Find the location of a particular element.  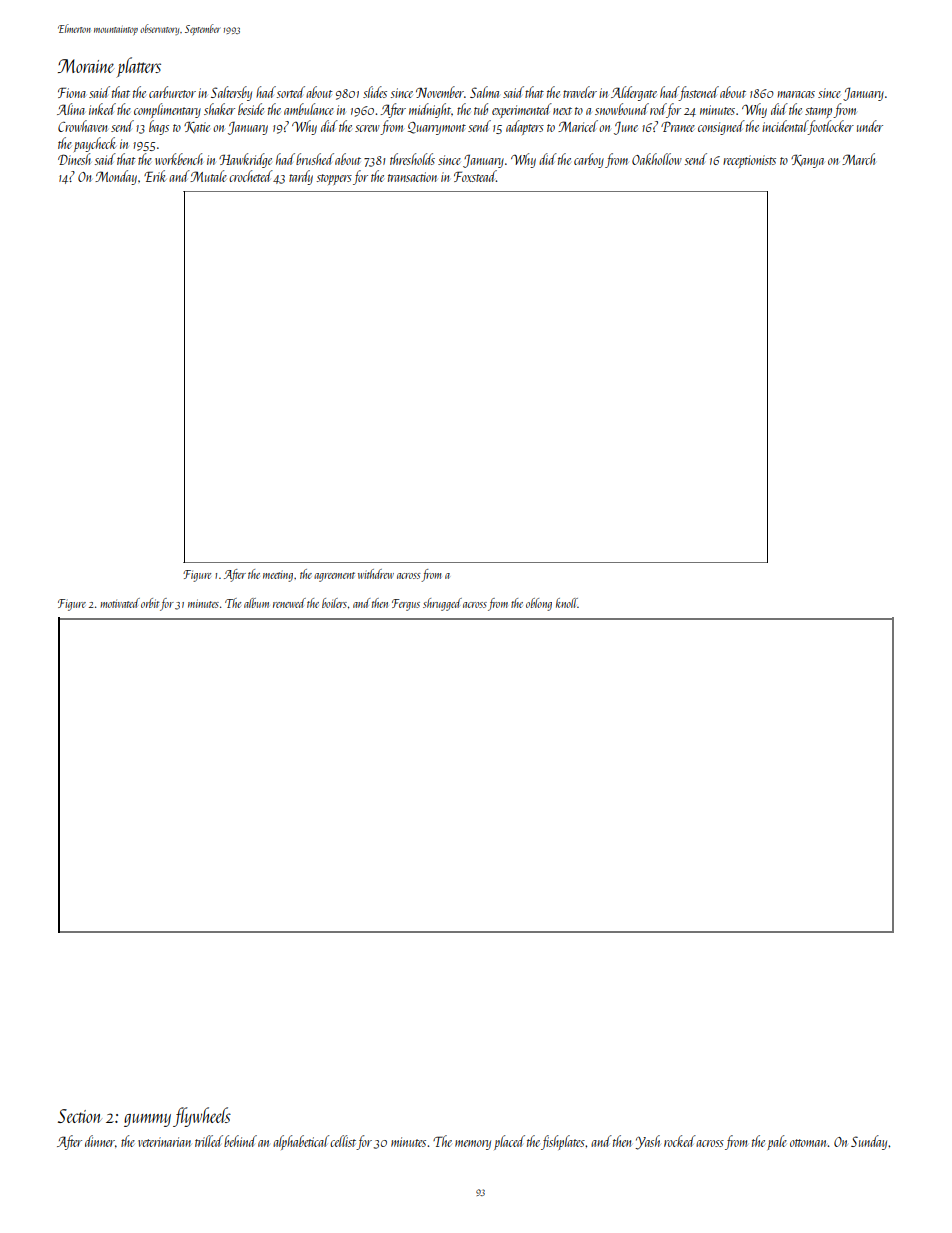

motivated is located at coordinates (120, 603).
